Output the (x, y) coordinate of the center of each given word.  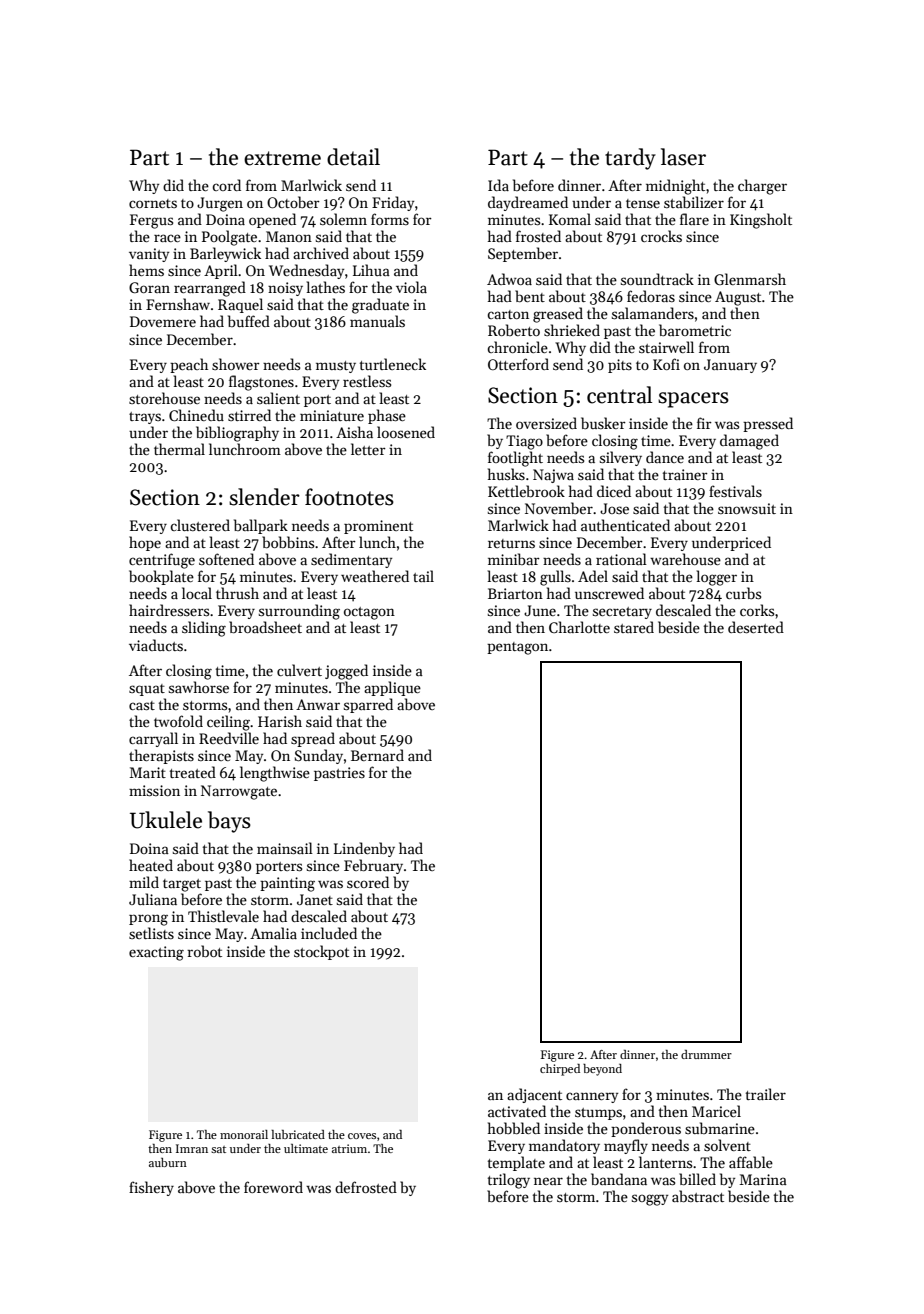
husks (506, 474)
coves (362, 1136)
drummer (706, 1054)
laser (683, 157)
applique (392, 688)
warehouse (685, 559)
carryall (153, 739)
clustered (200, 525)
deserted (756, 627)
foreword (273, 1187)
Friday (393, 203)
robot (204, 951)
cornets (153, 203)
